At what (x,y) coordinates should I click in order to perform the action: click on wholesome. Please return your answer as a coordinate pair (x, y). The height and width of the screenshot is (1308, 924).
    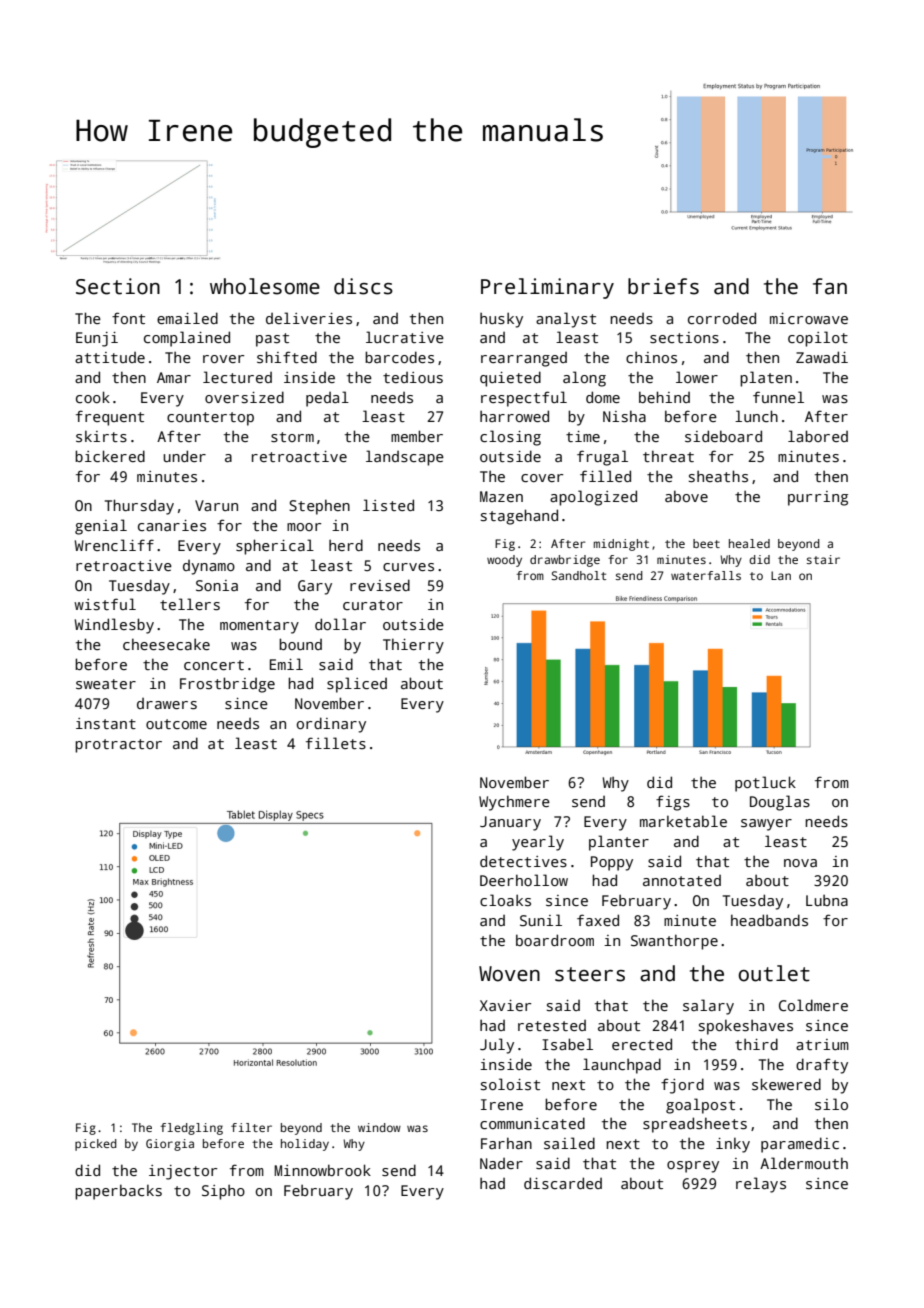
    Looking at the image, I should click on (265, 286).
